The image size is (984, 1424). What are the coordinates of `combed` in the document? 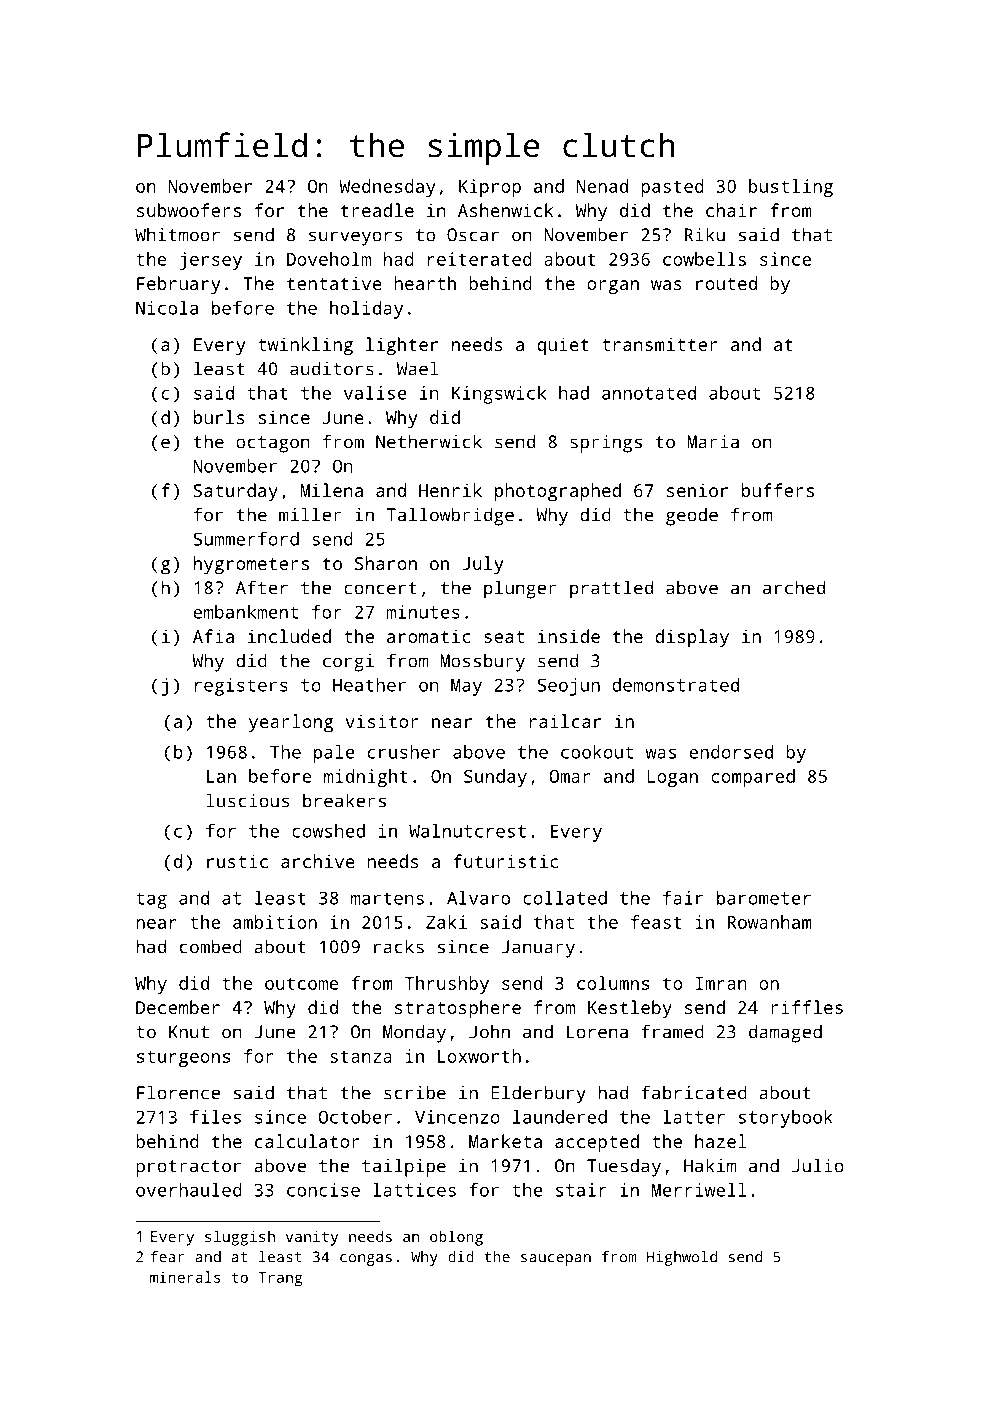 It's located at (211, 946).
